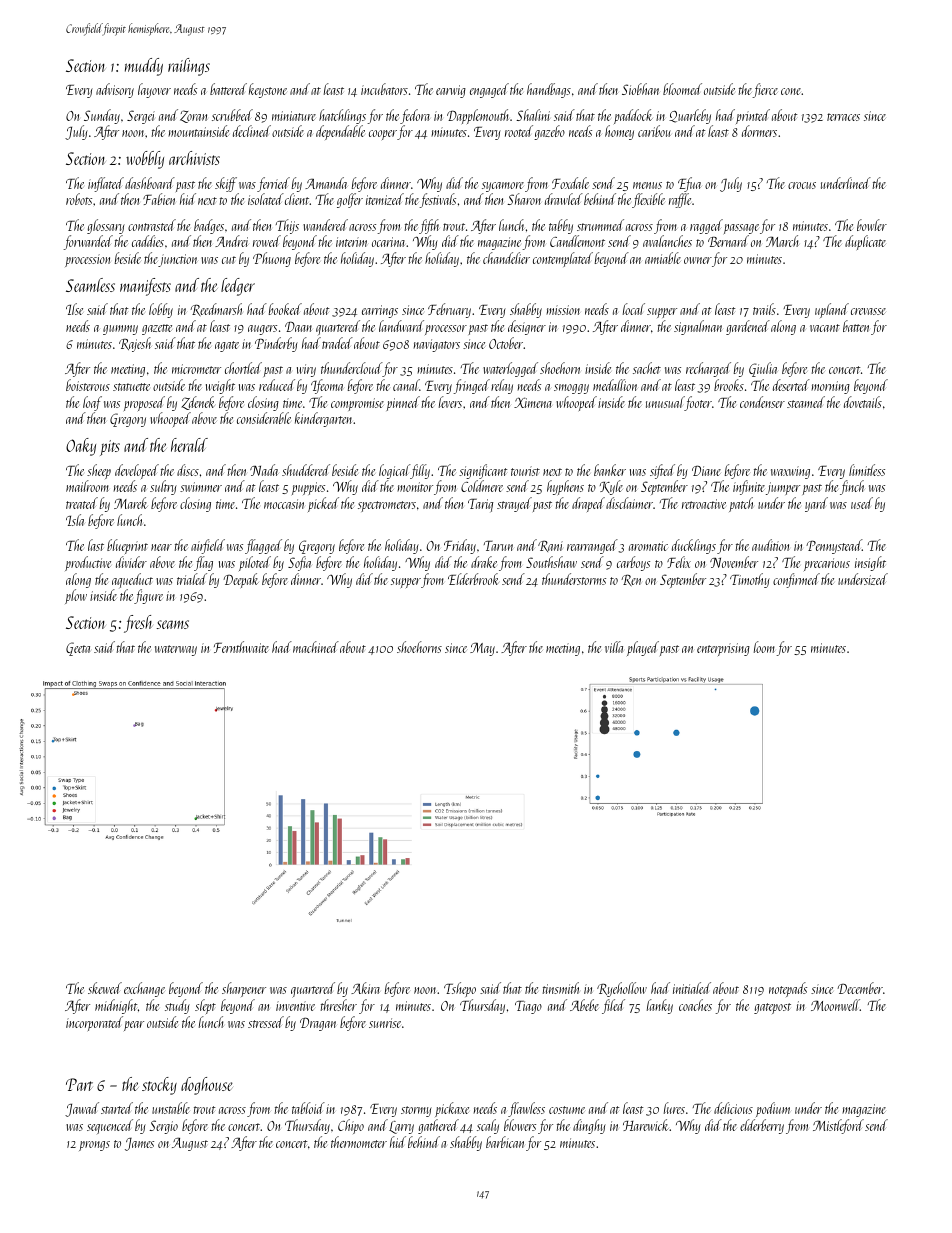 Image resolution: width=952 pixels, height=1233 pixels. What do you see at coordinates (429, 226) in the screenshot?
I see `fifth` at bounding box center [429, 226].
